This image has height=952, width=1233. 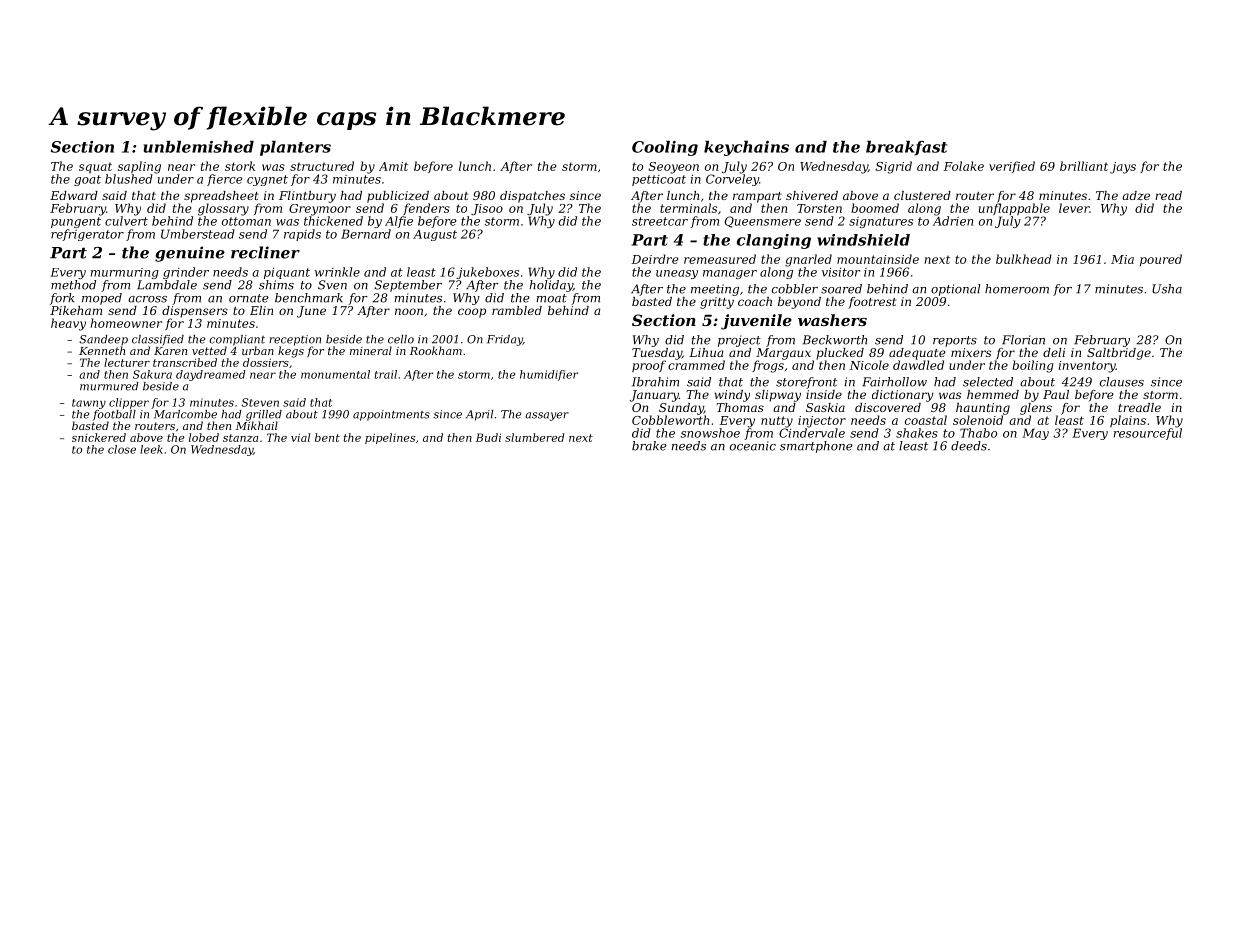 I want to click on soared, so click(x=841, y=289).
